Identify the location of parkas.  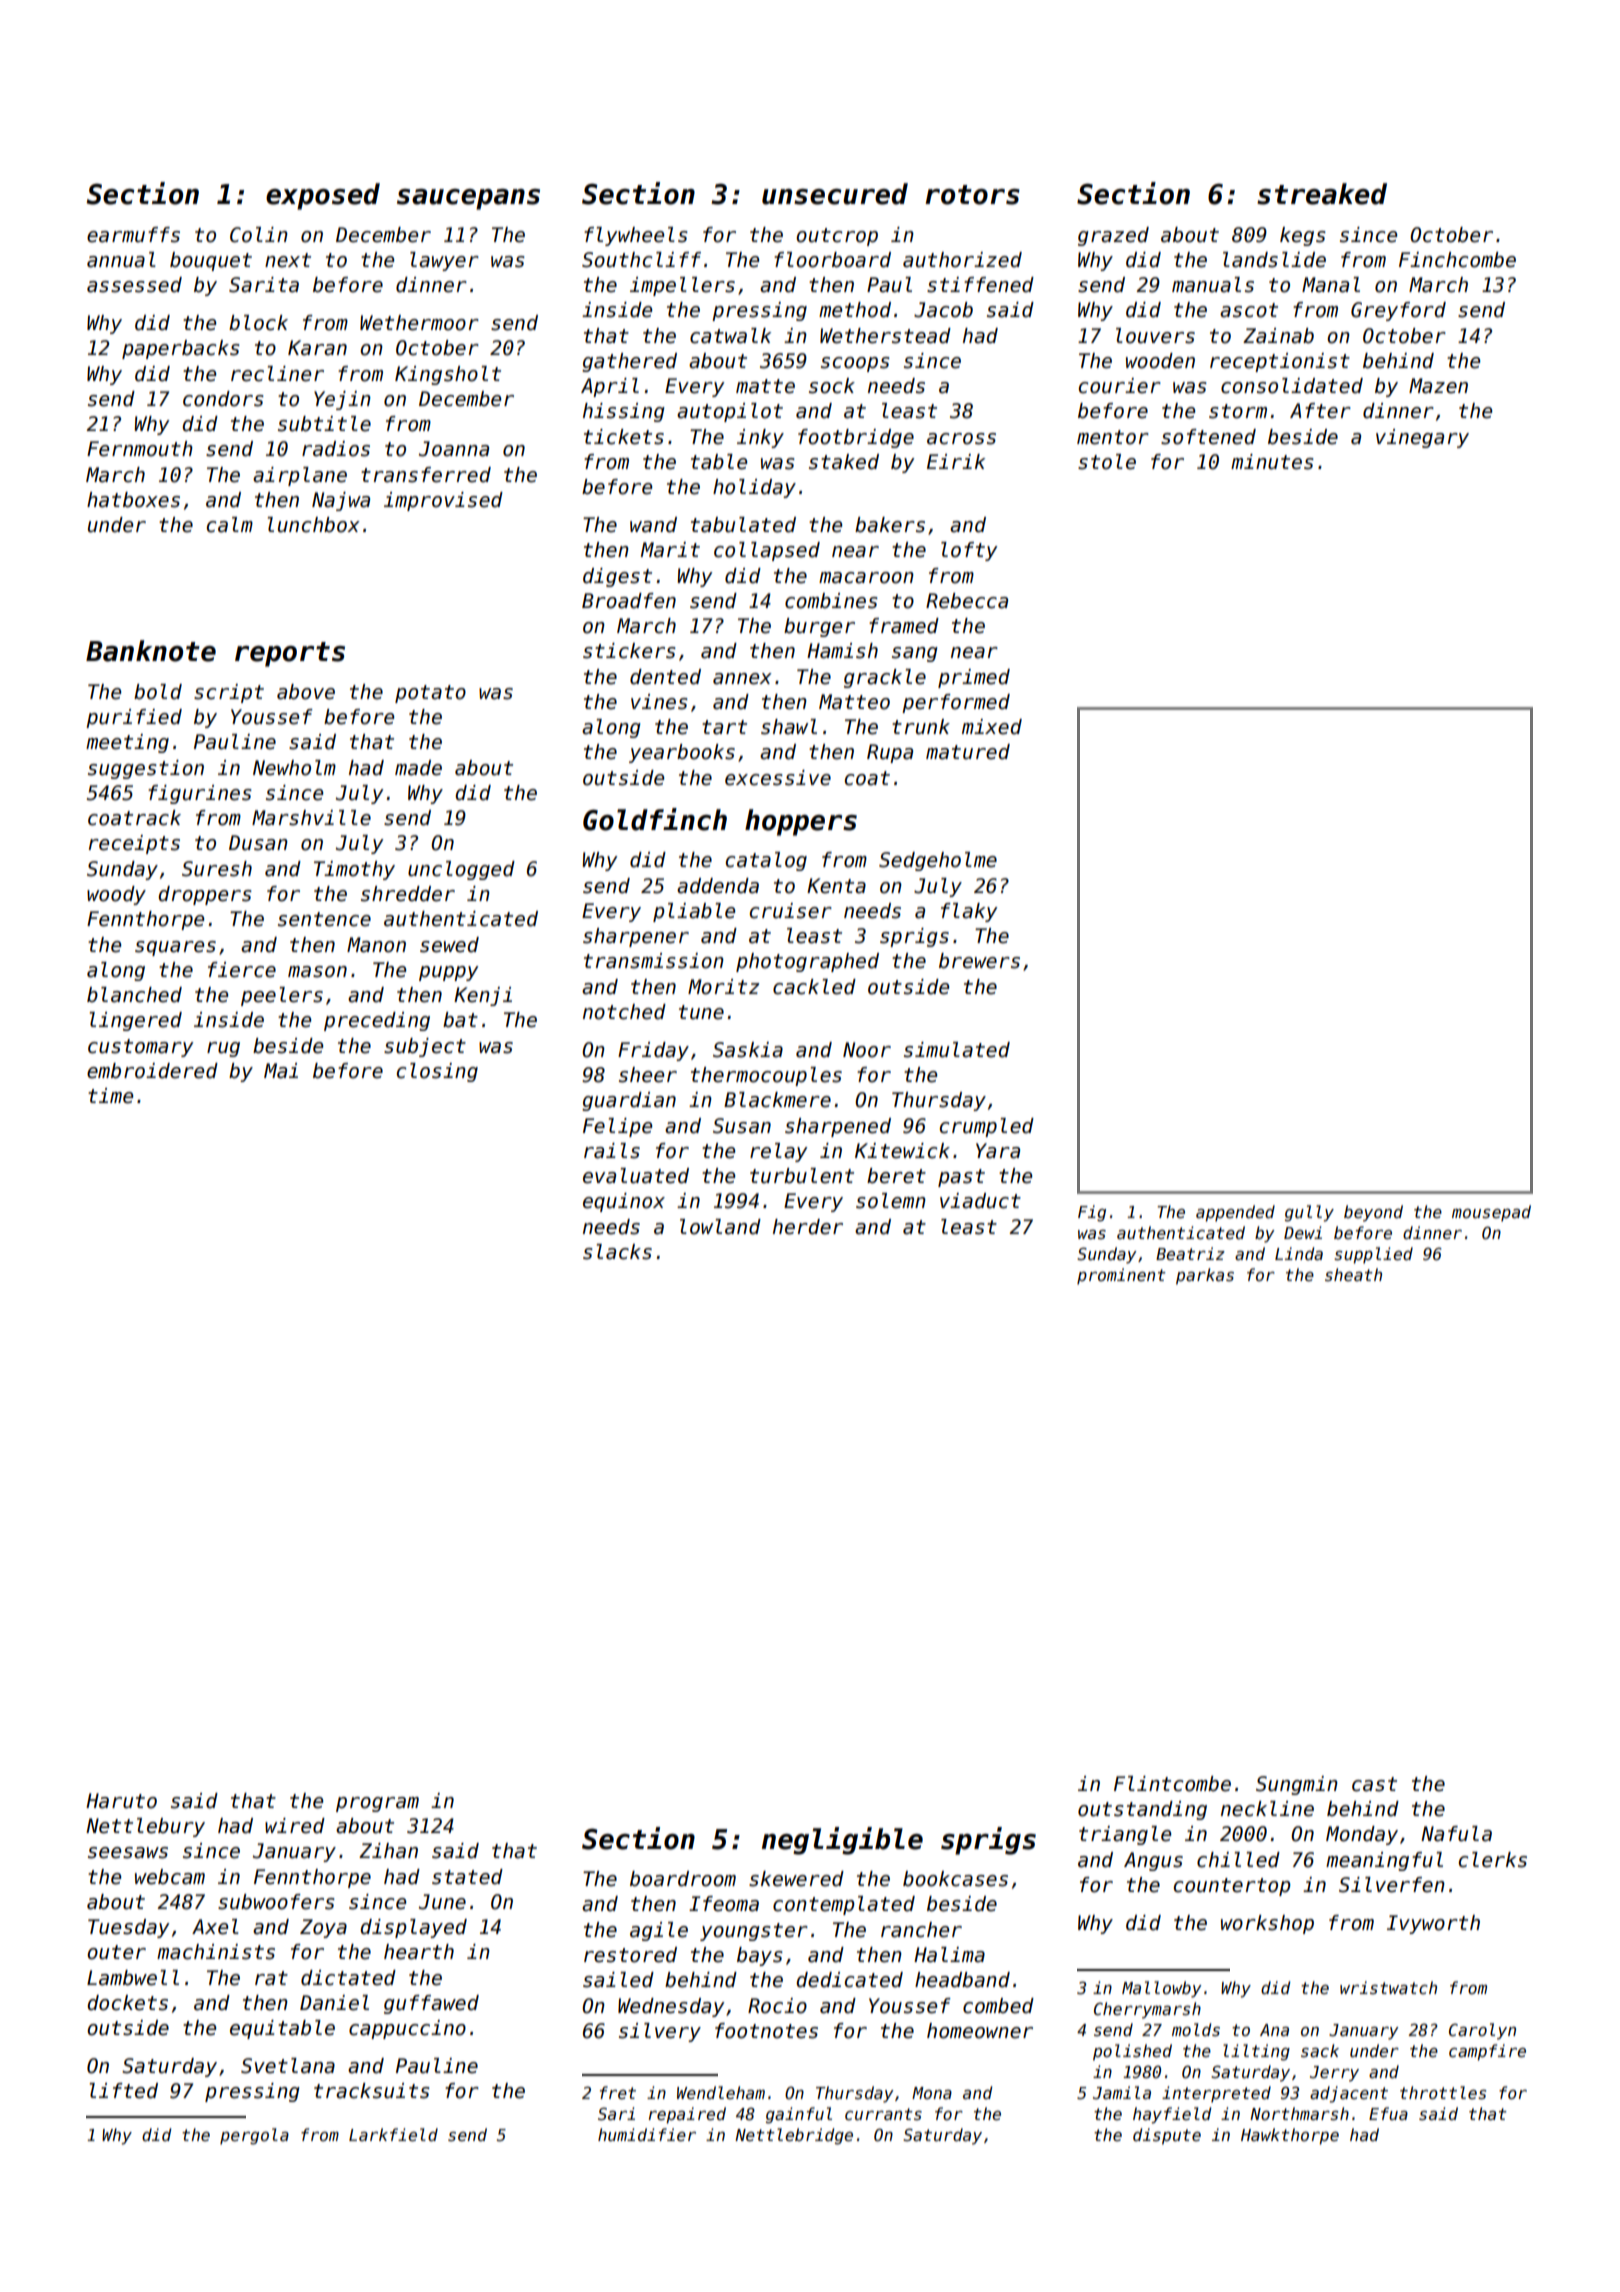
(1205, 1276).
